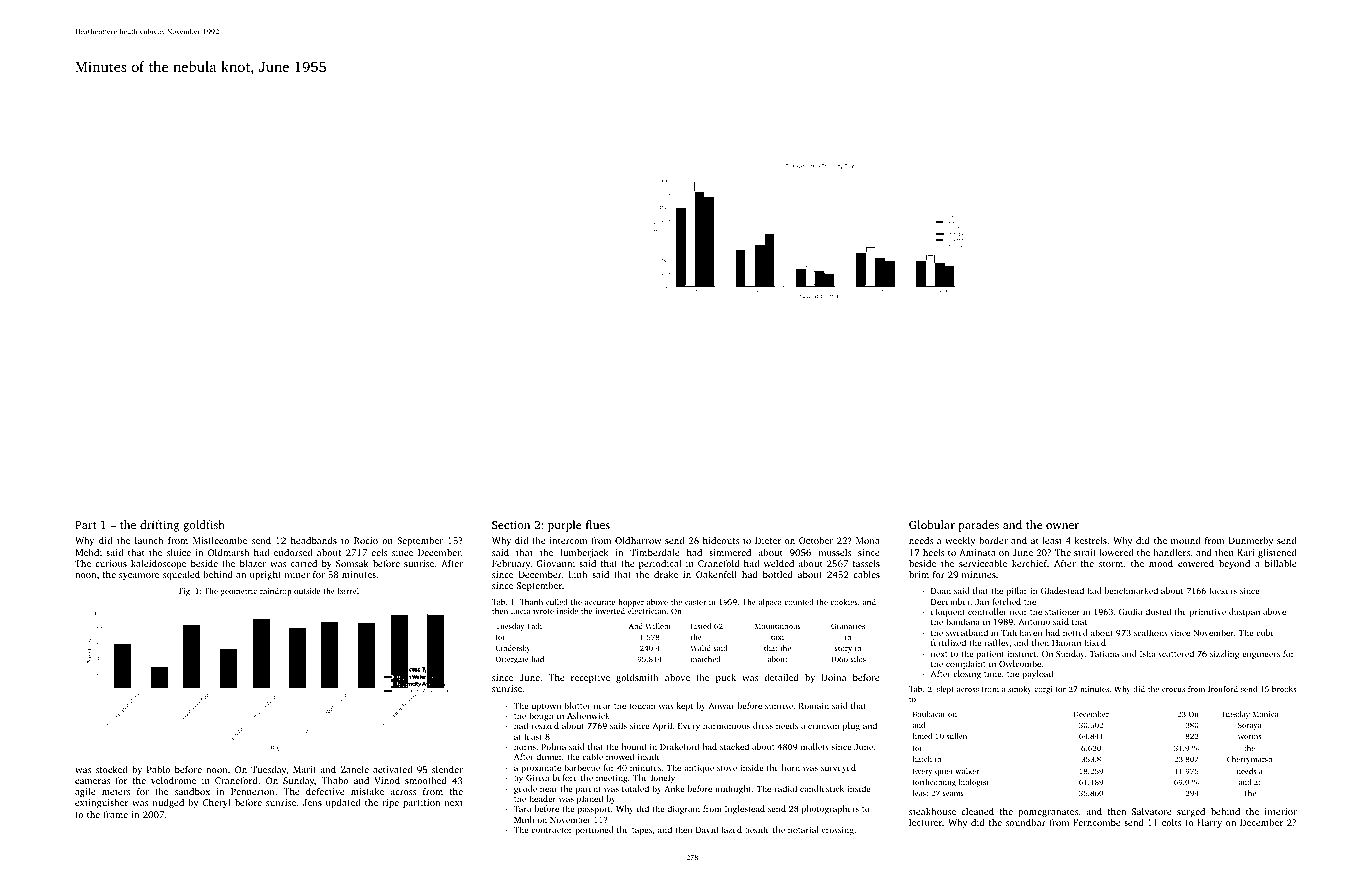 The image size is (1372, 887). I want to click on Cindersby, so click(513, 649).
